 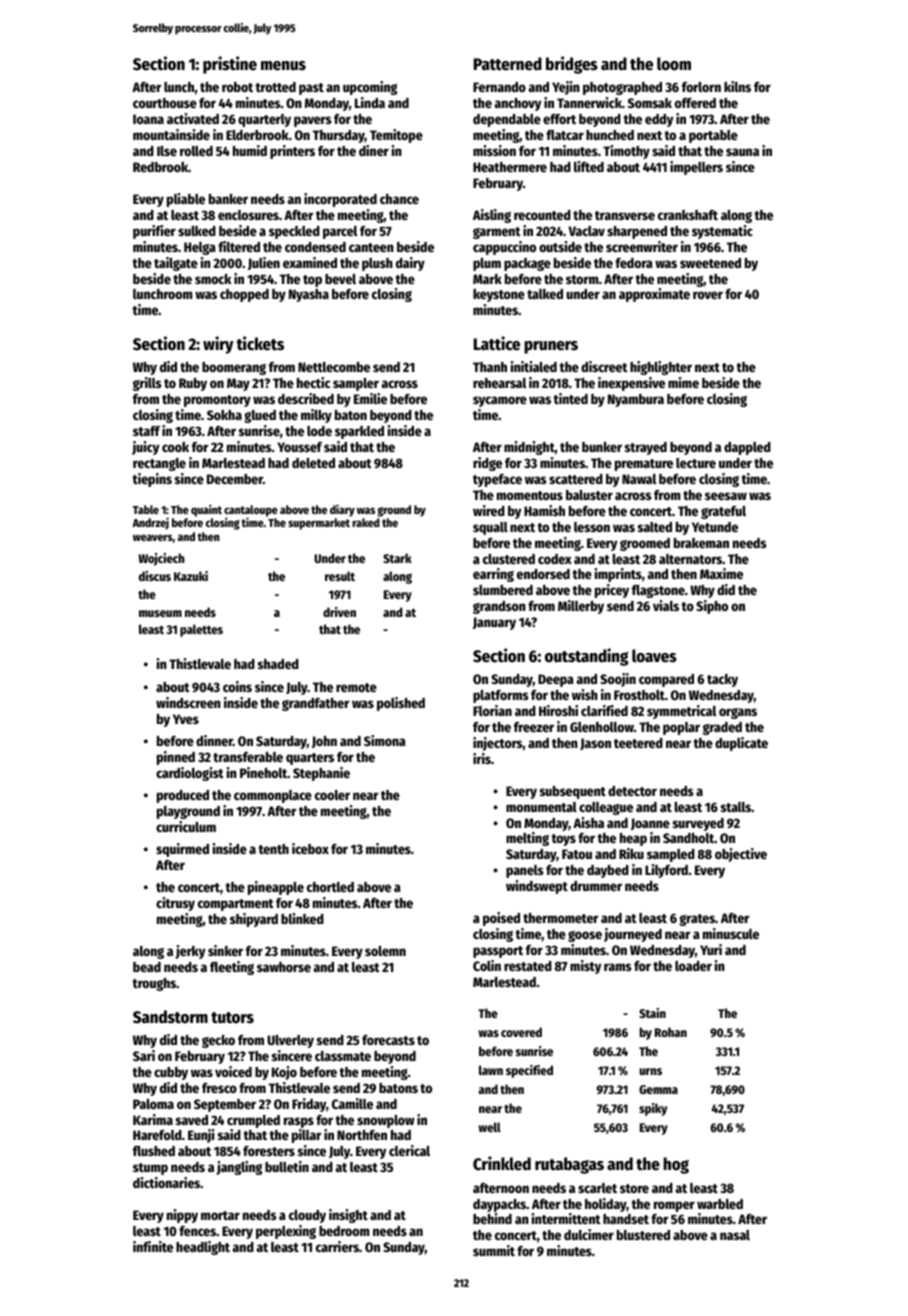 I want to click on Redbrook, so click(x=160, y=167).
